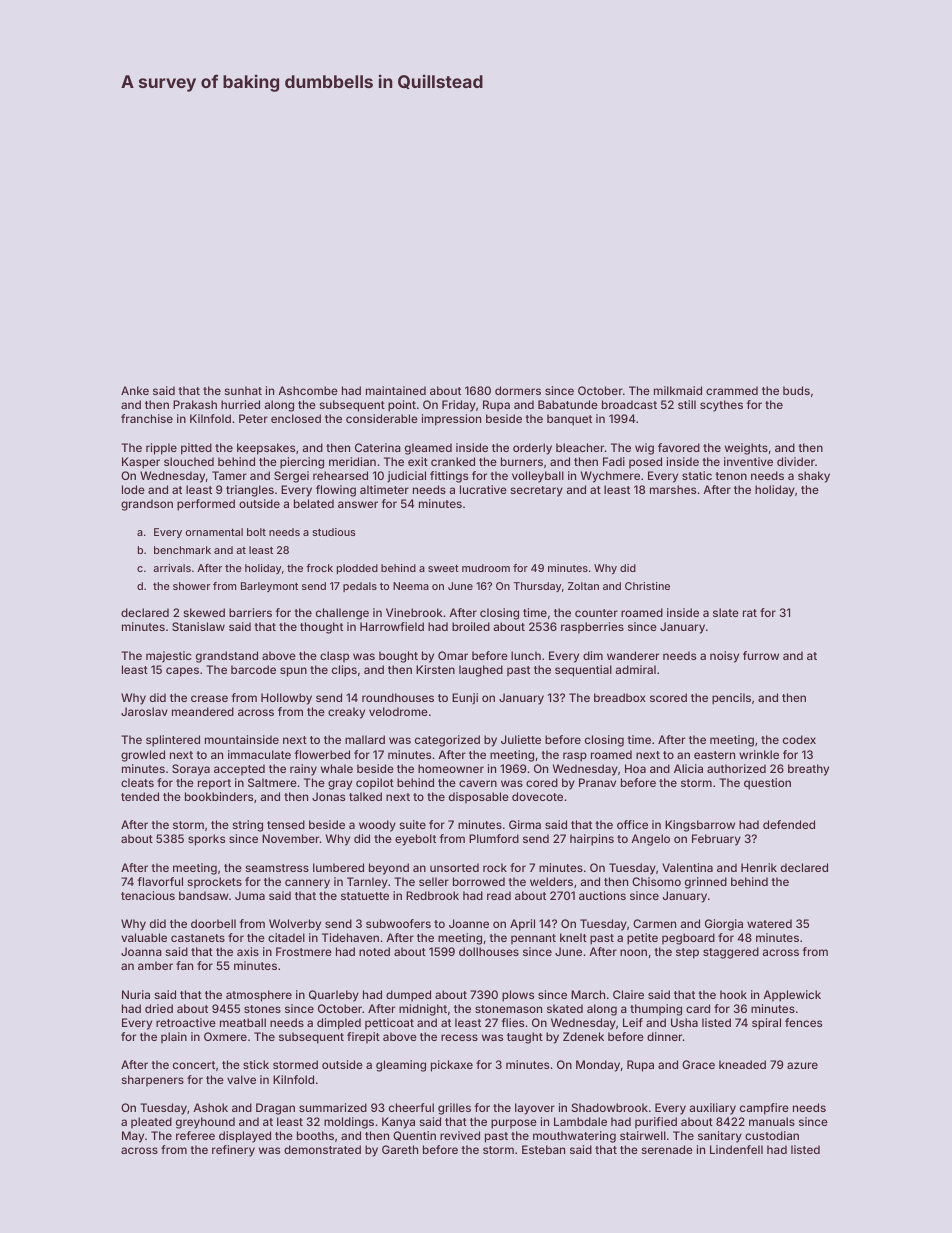 This screenshot has width=952, height=1233. Describe the element at coordinates (796, 390) in the screenshot. I see `buds` at that location.
